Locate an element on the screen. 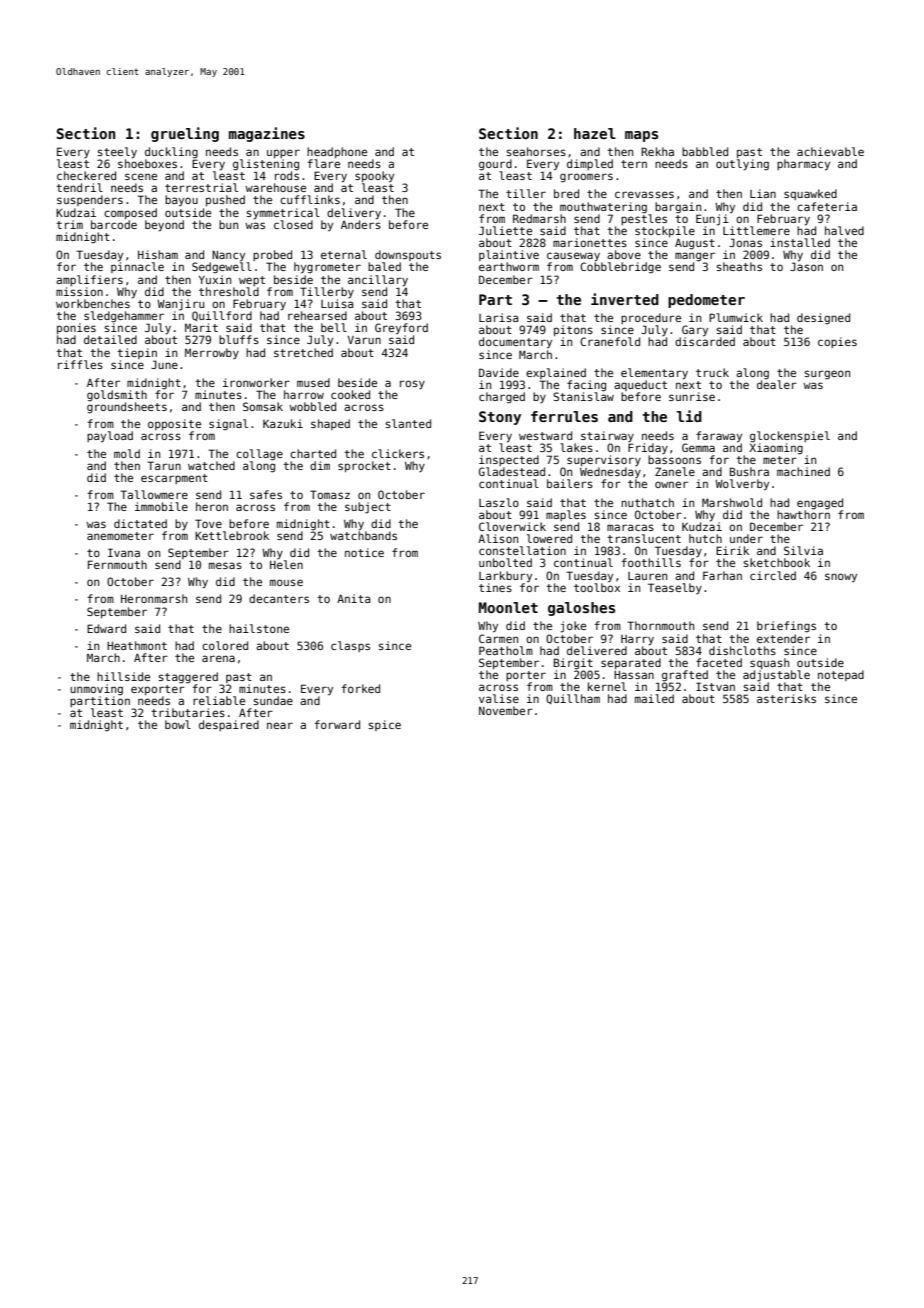  designed is located at coordinates (823, 319).
